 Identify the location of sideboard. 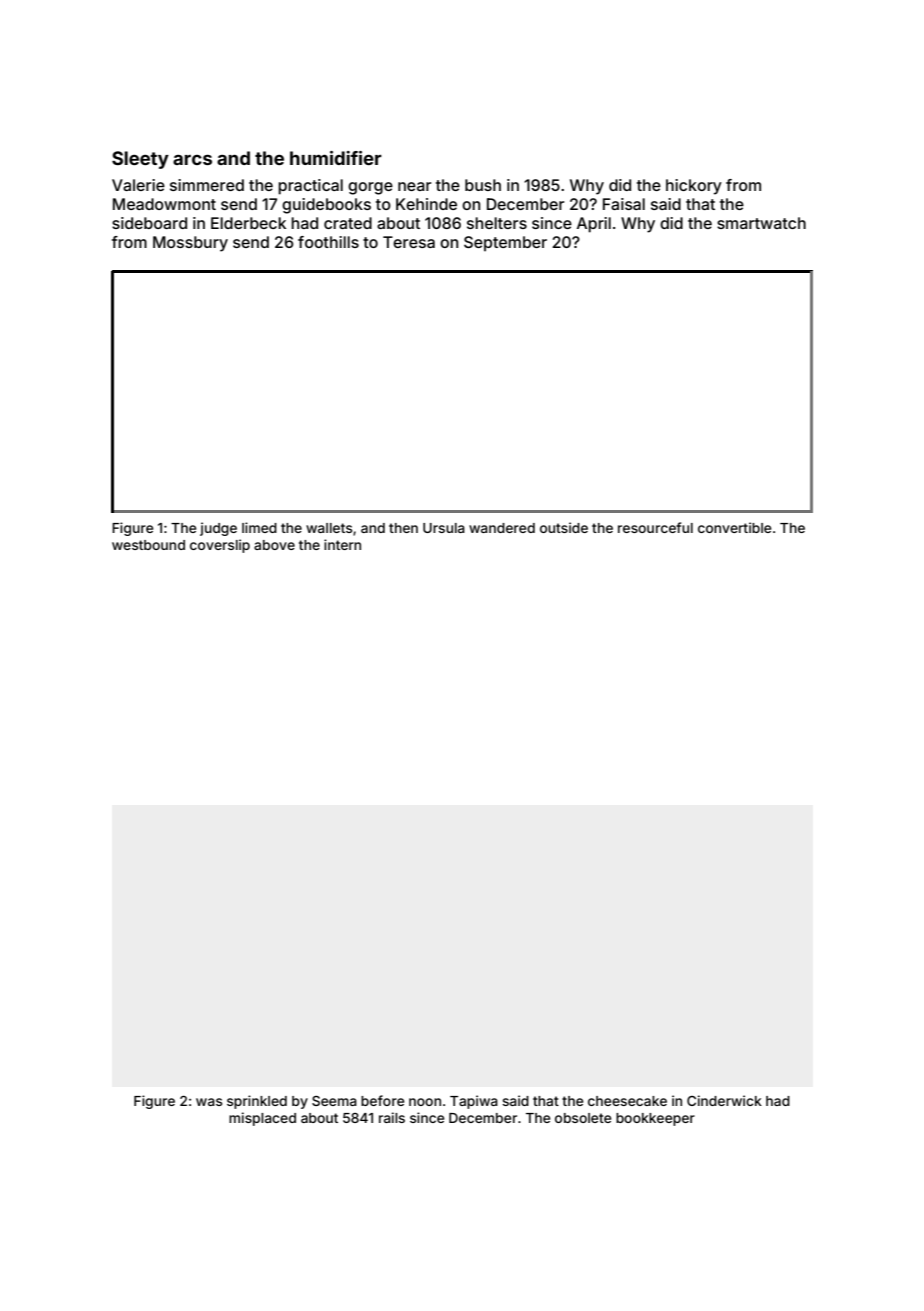
(149, 223).
